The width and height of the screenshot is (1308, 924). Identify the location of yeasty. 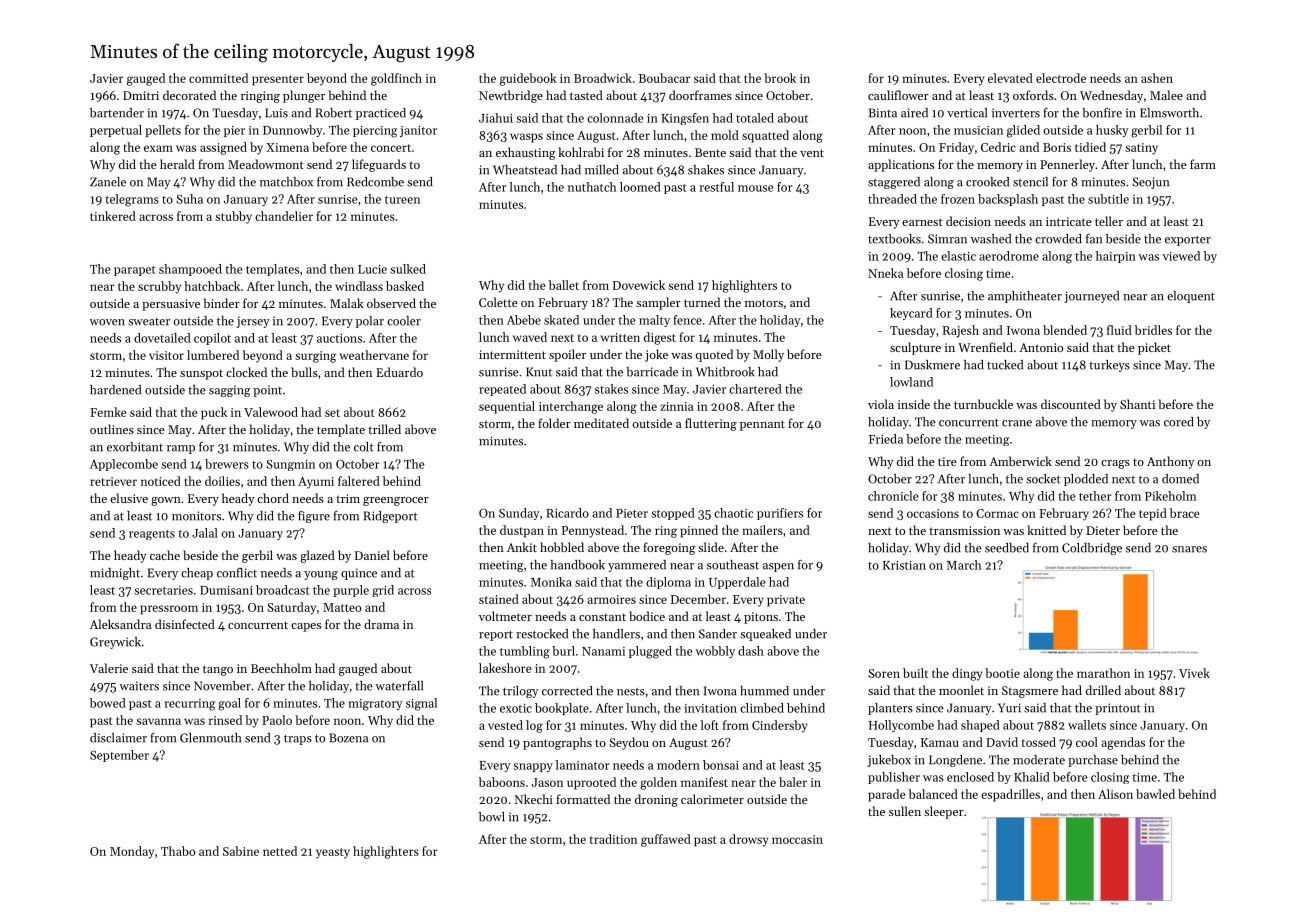
(333, 853).
